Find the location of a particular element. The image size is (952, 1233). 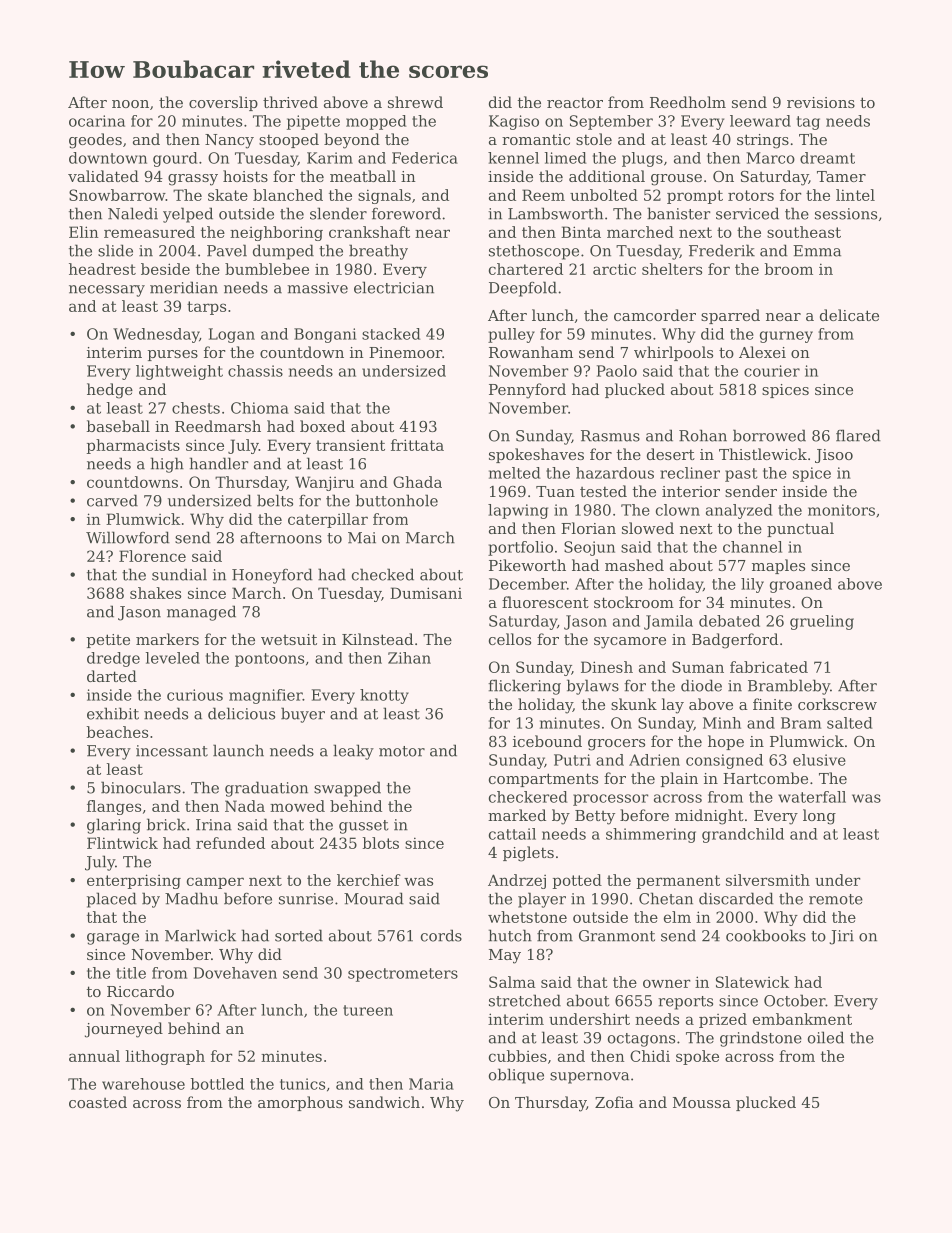

checked is located at coordinates (383, 574).
